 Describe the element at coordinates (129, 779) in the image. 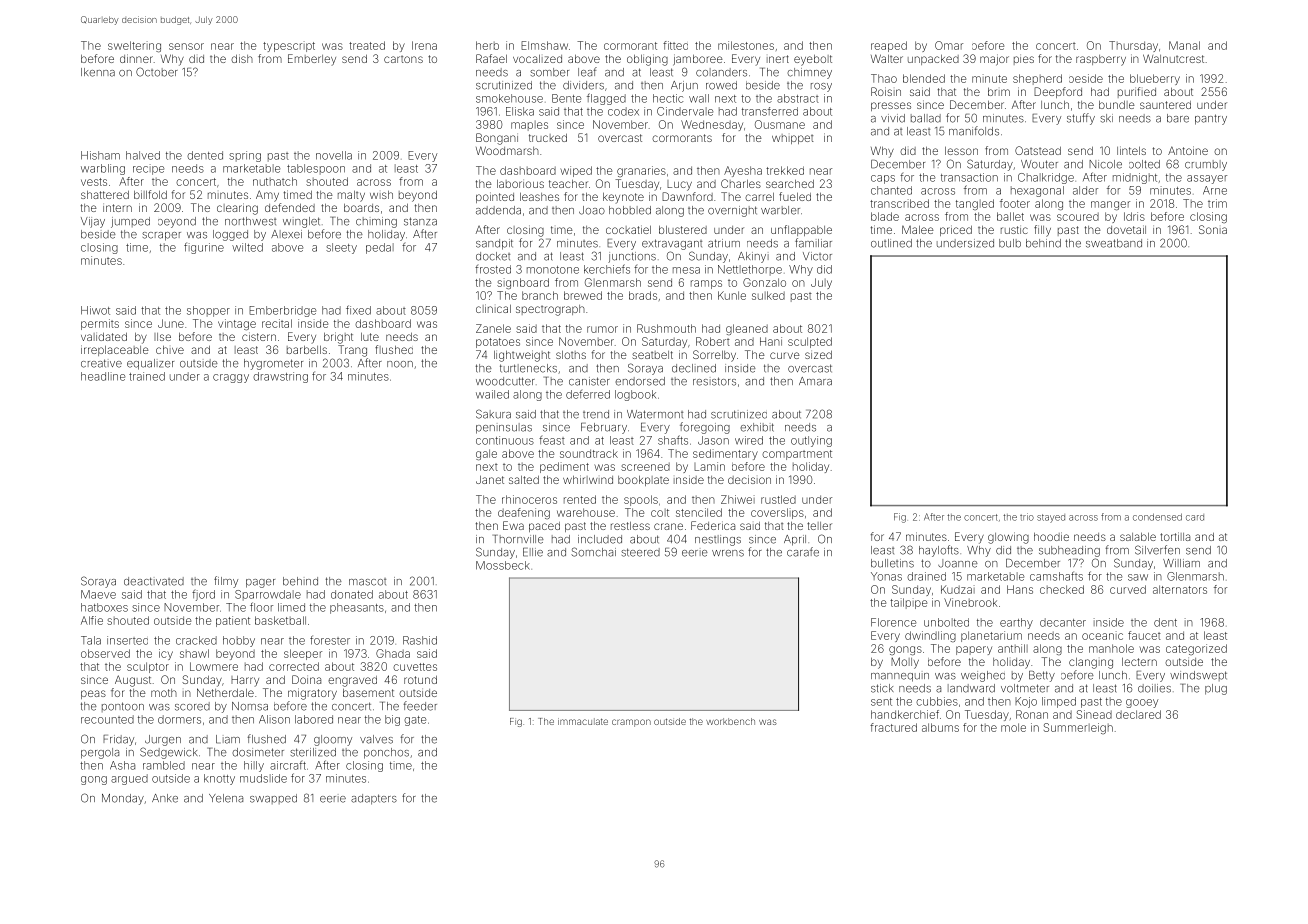

I see `argued` at that location.
